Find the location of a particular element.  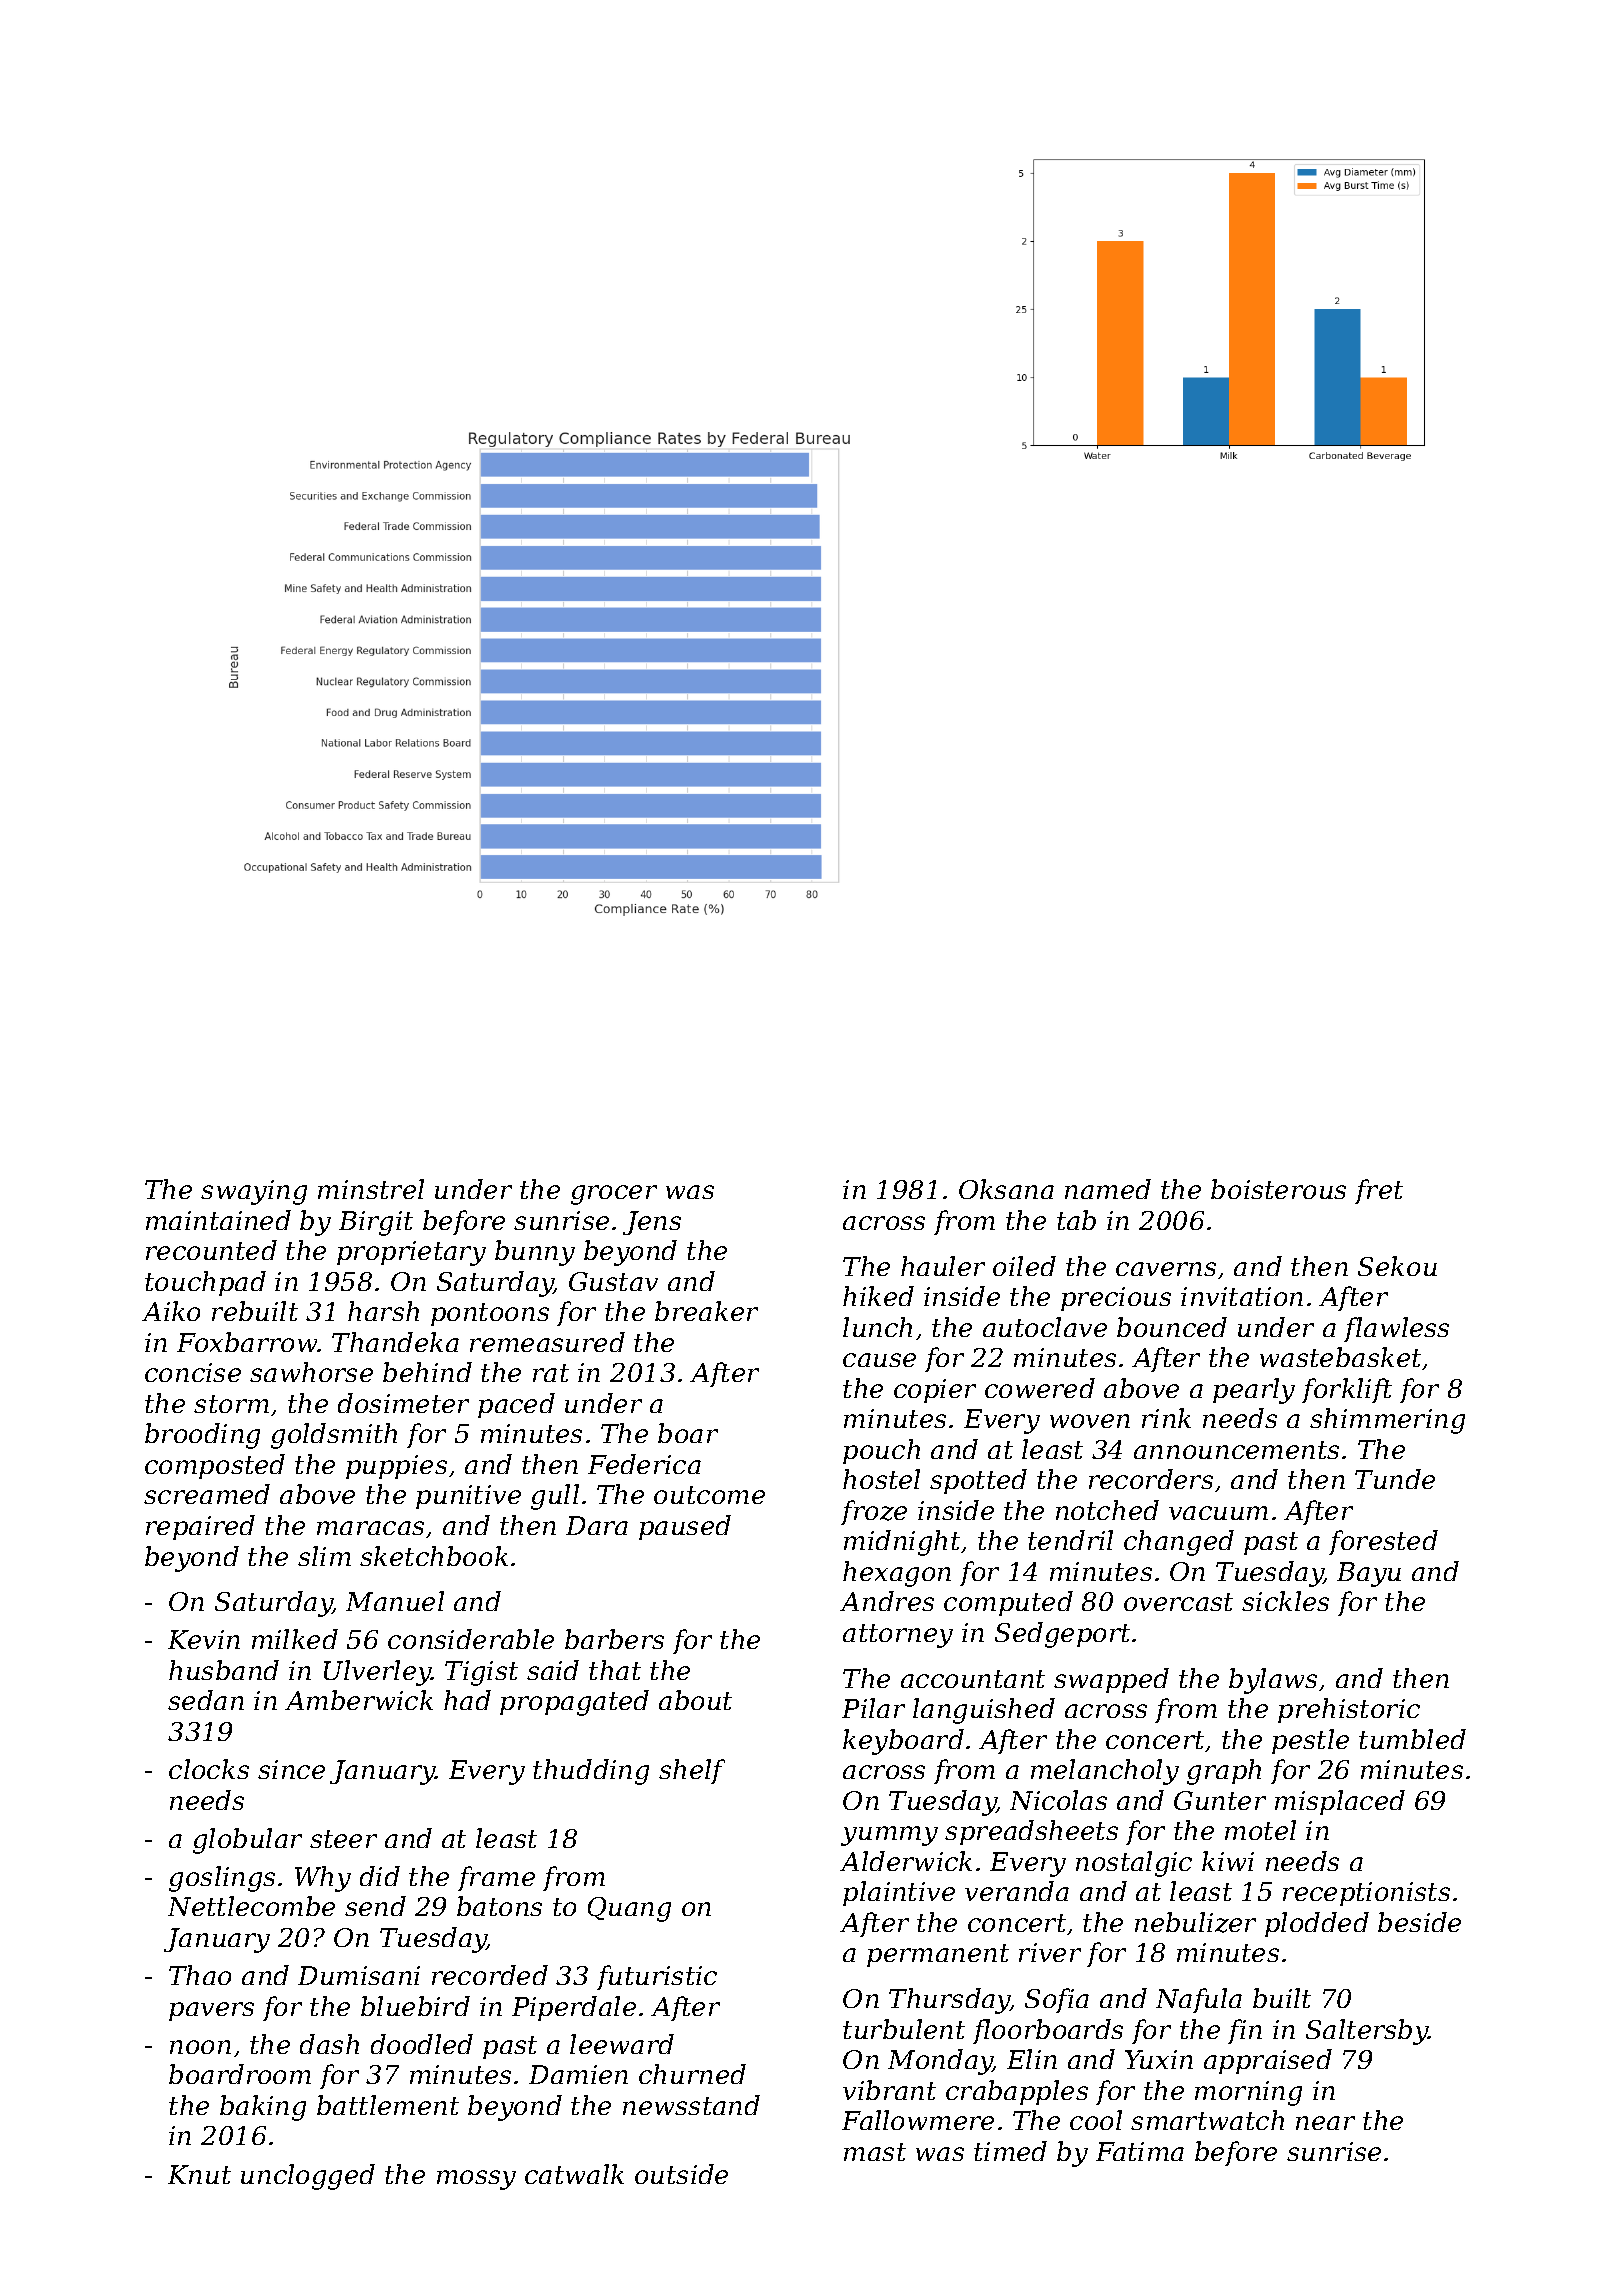

outside is located at coordinates (681, 2174).
